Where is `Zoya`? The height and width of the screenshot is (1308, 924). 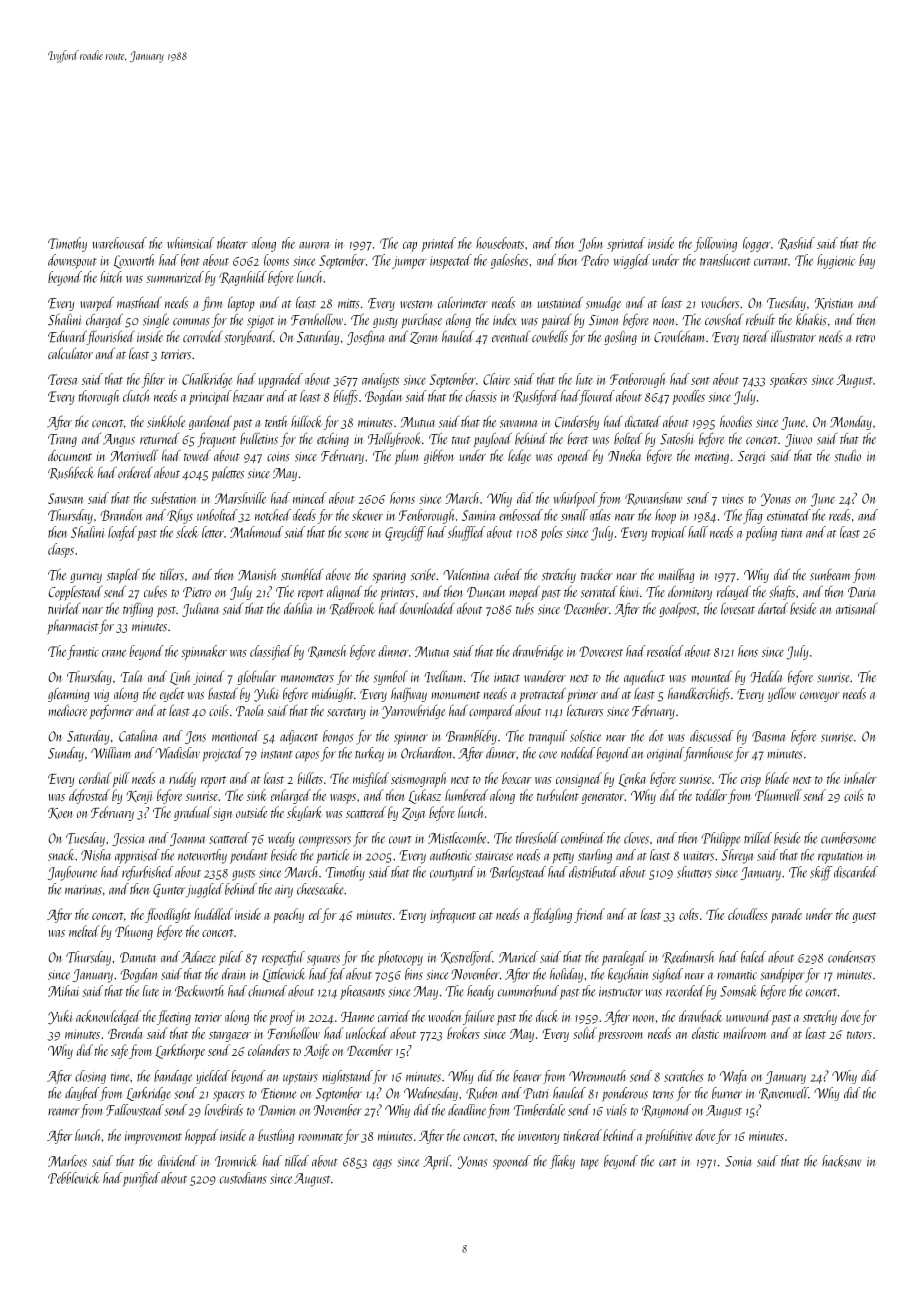 Zoya is located at coordinates (414, 814).
